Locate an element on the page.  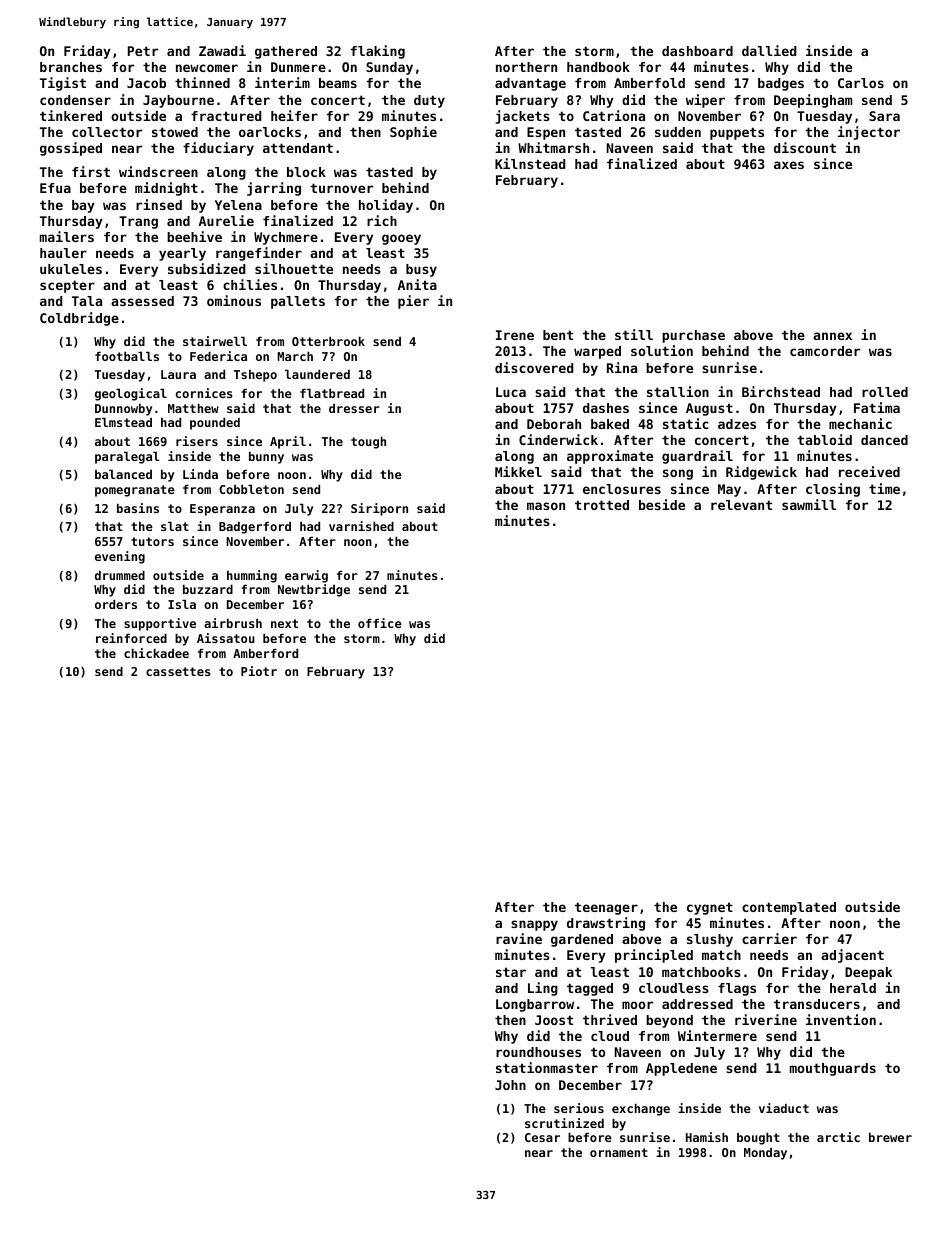
Luca is located at coordinates (511, 392).
